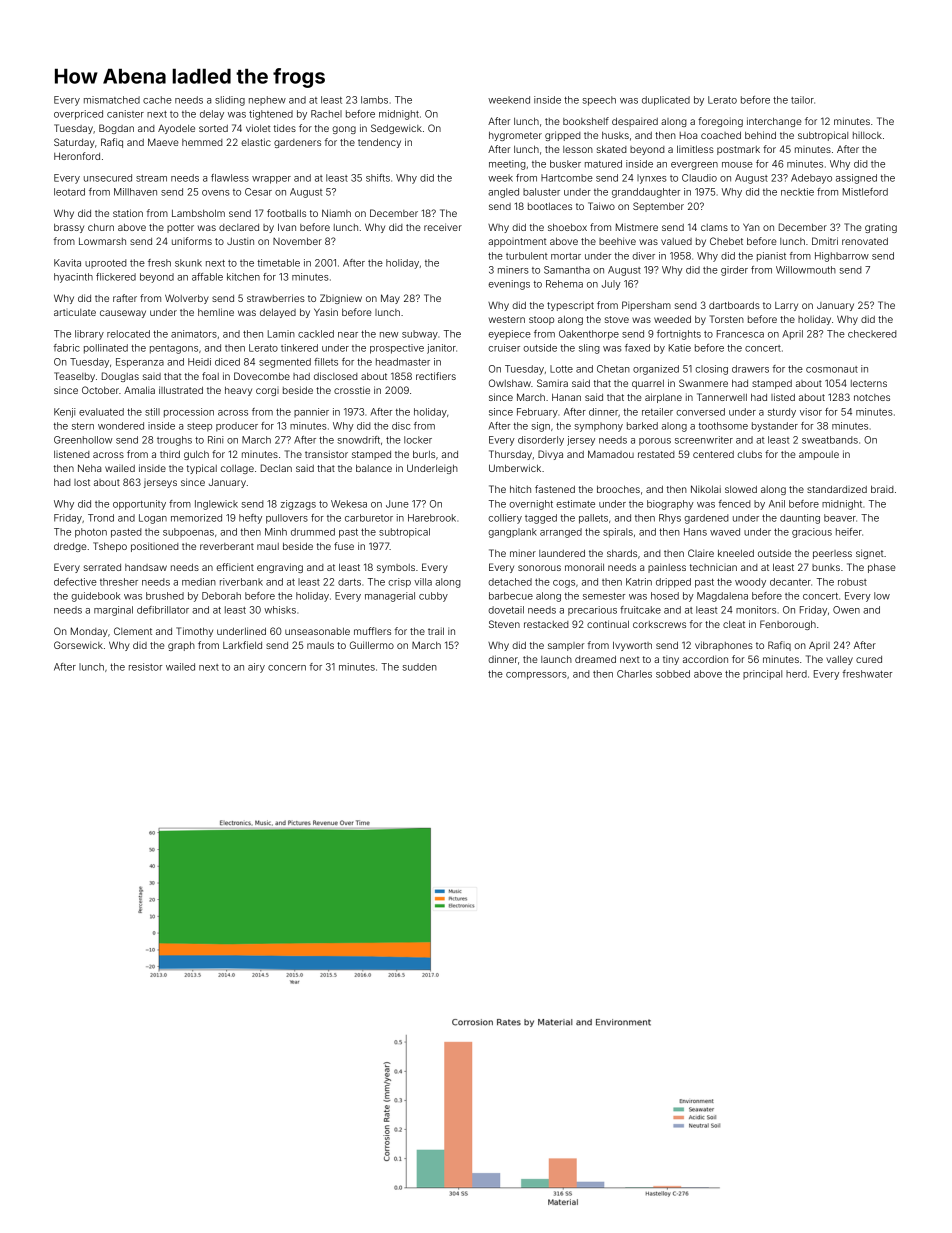 The height and width of the page is (1233, 952). I want to click on hitch, so click(520, 489).
